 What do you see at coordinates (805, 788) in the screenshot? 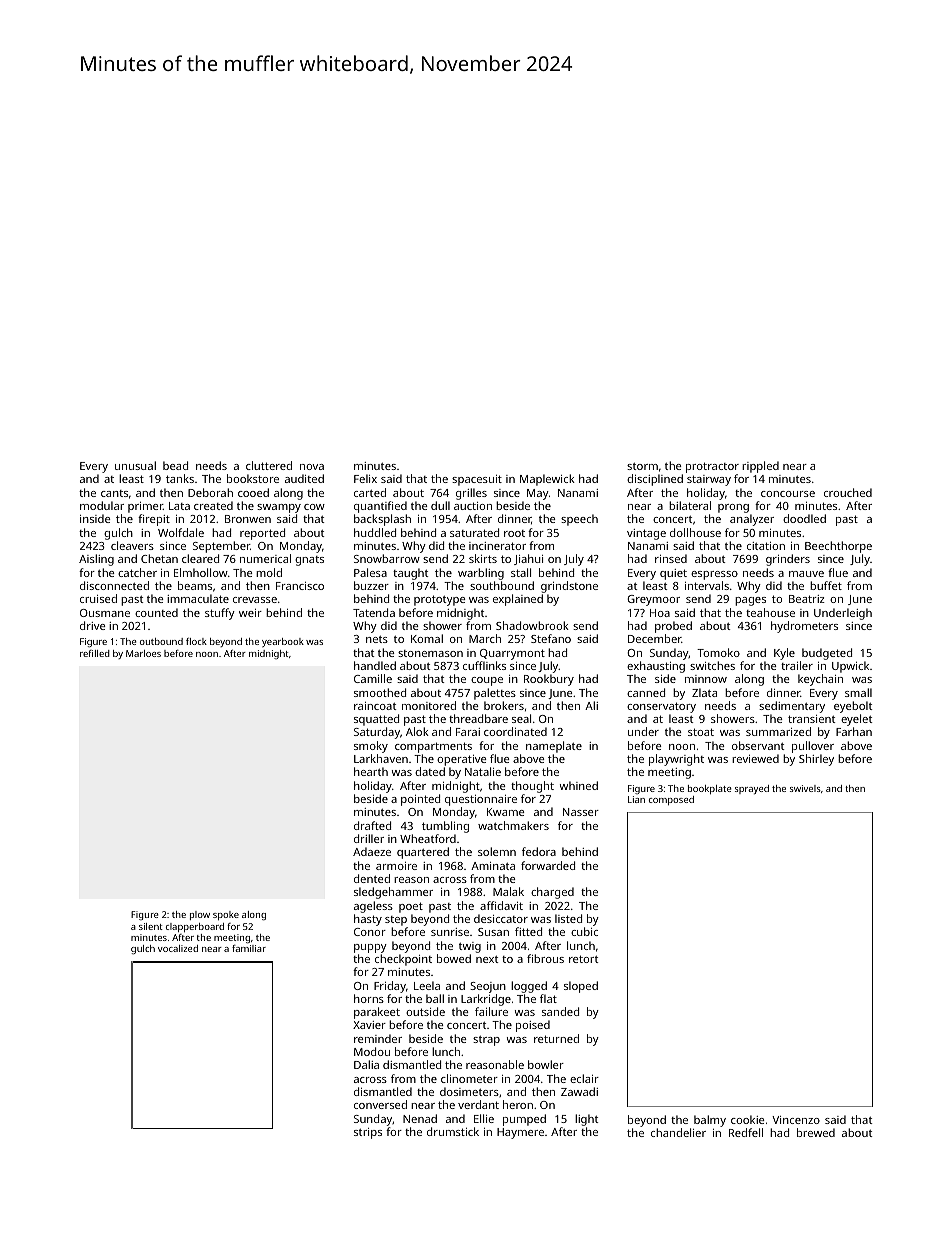
I see `swivels` at bounding box center [805, 788].
